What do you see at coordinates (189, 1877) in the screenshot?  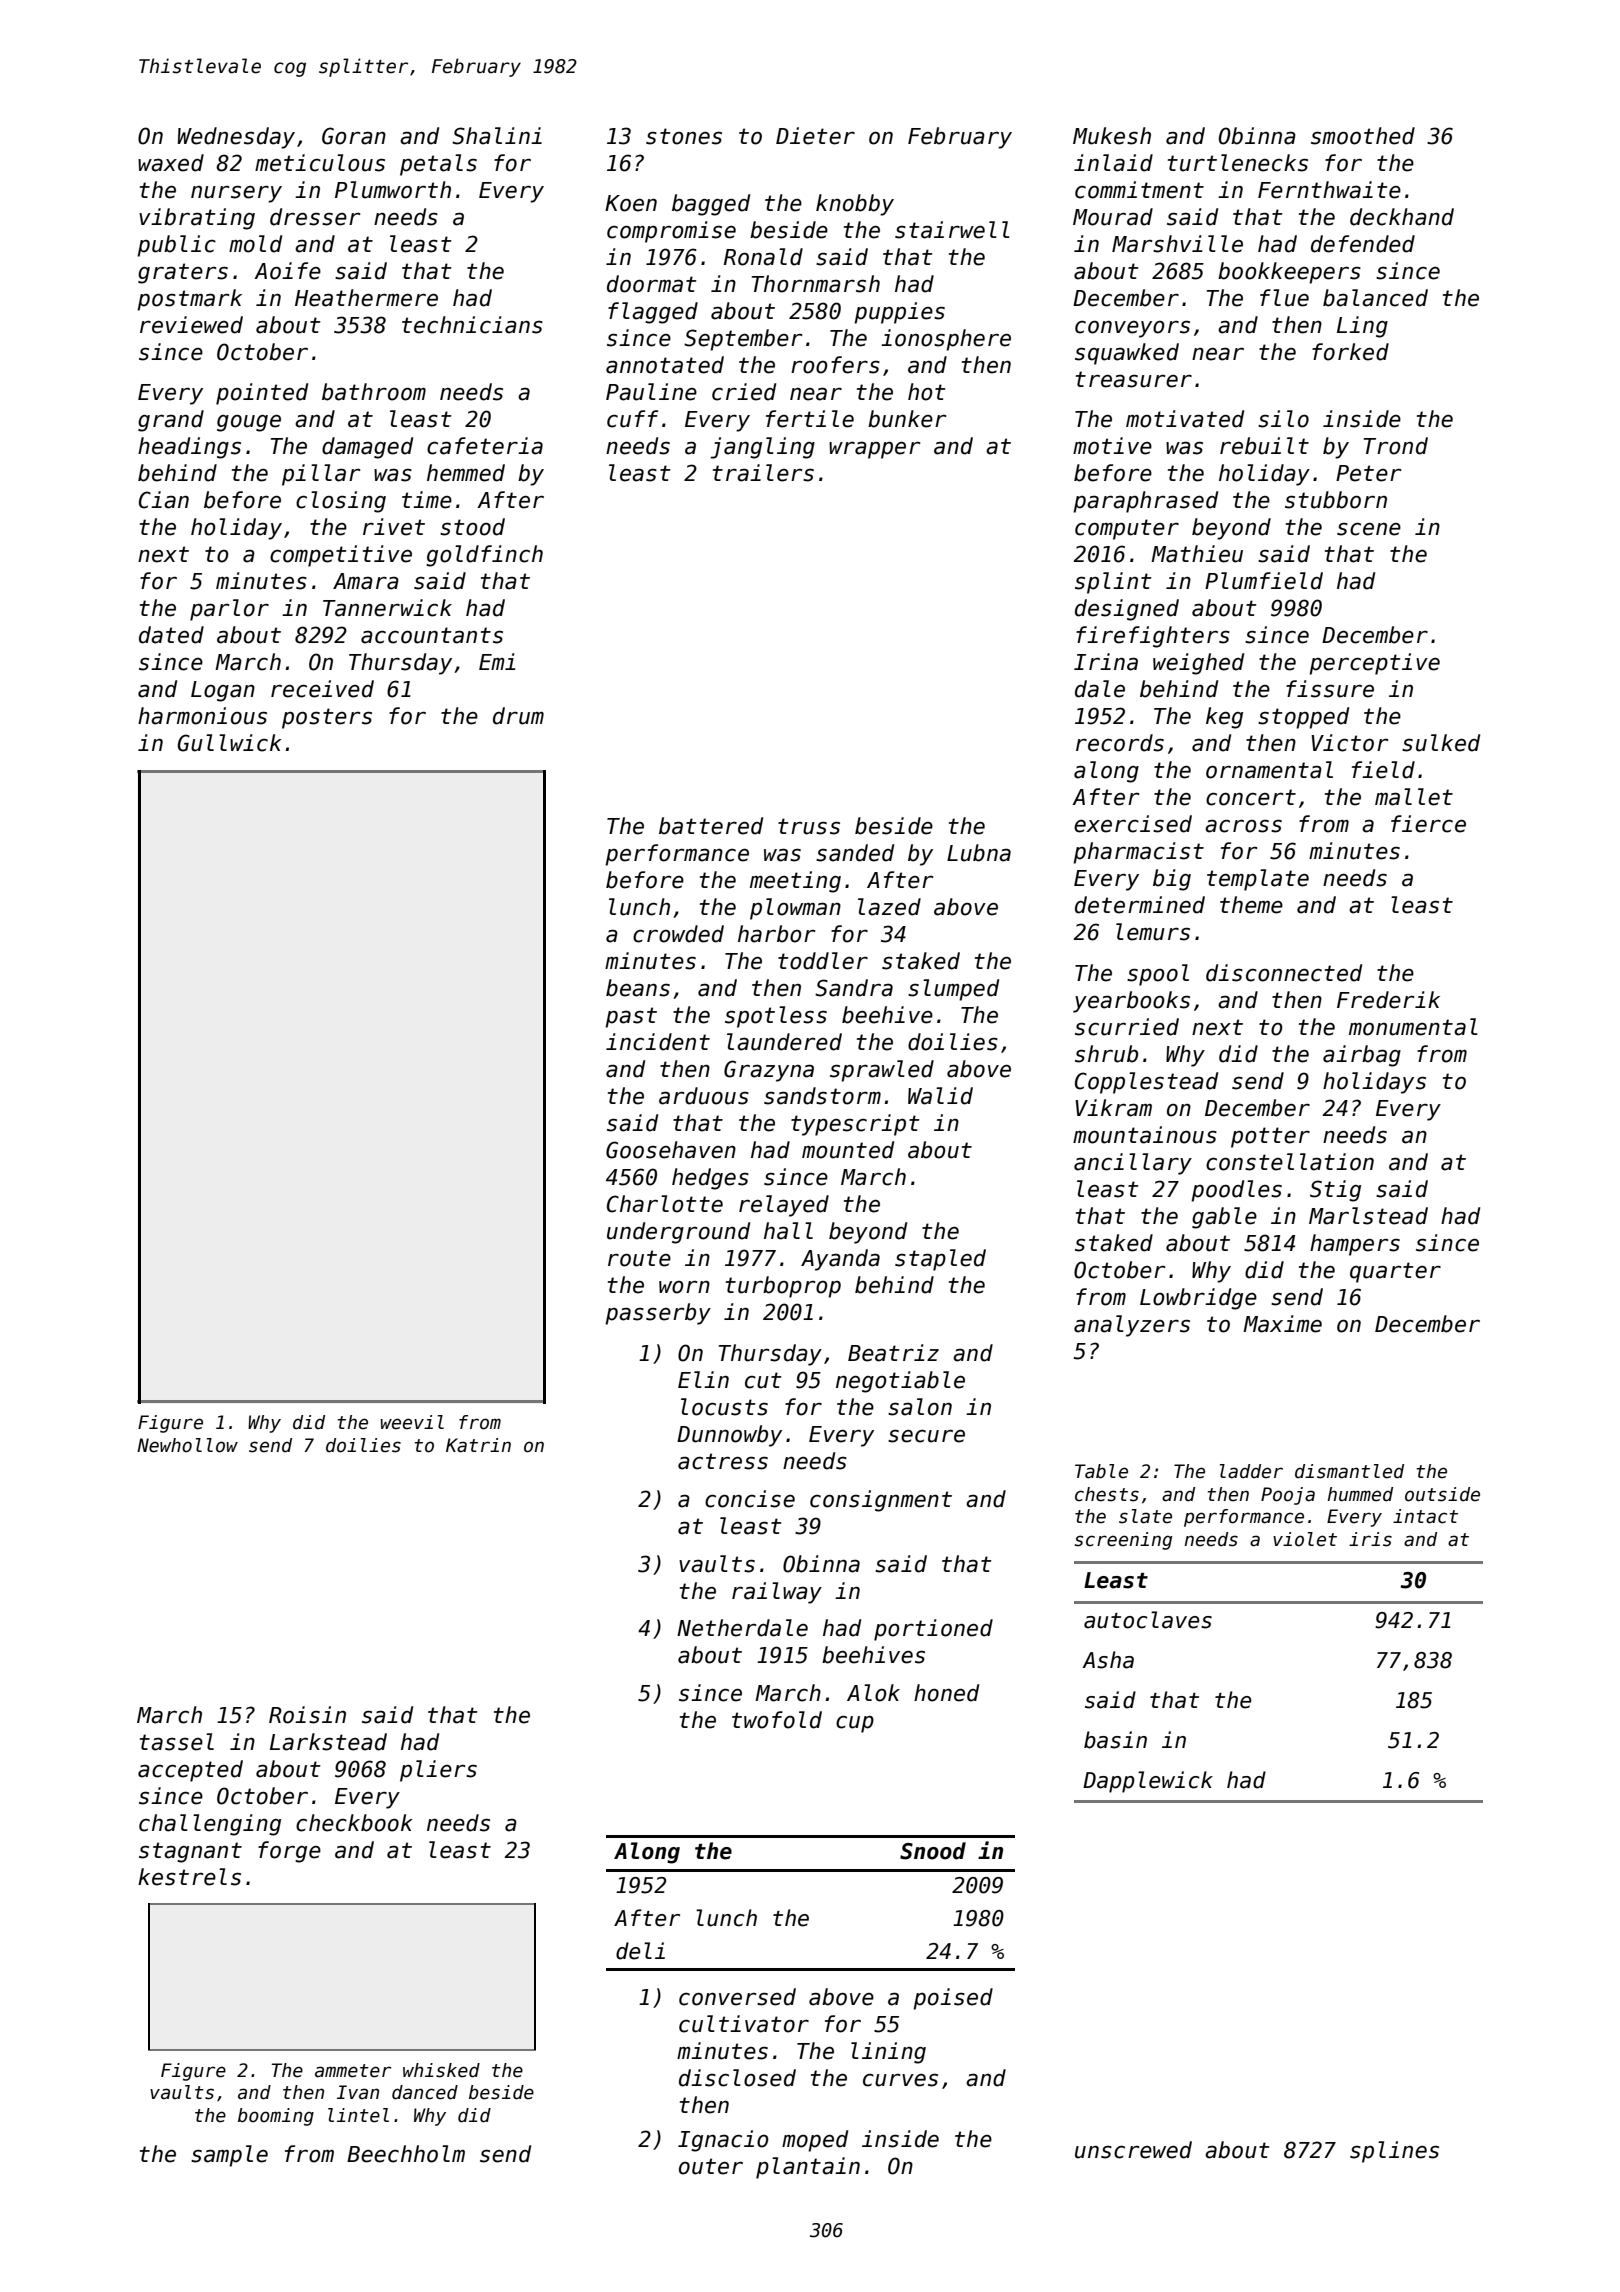 I see `kestrels` at bounding box center [189, 1877].
